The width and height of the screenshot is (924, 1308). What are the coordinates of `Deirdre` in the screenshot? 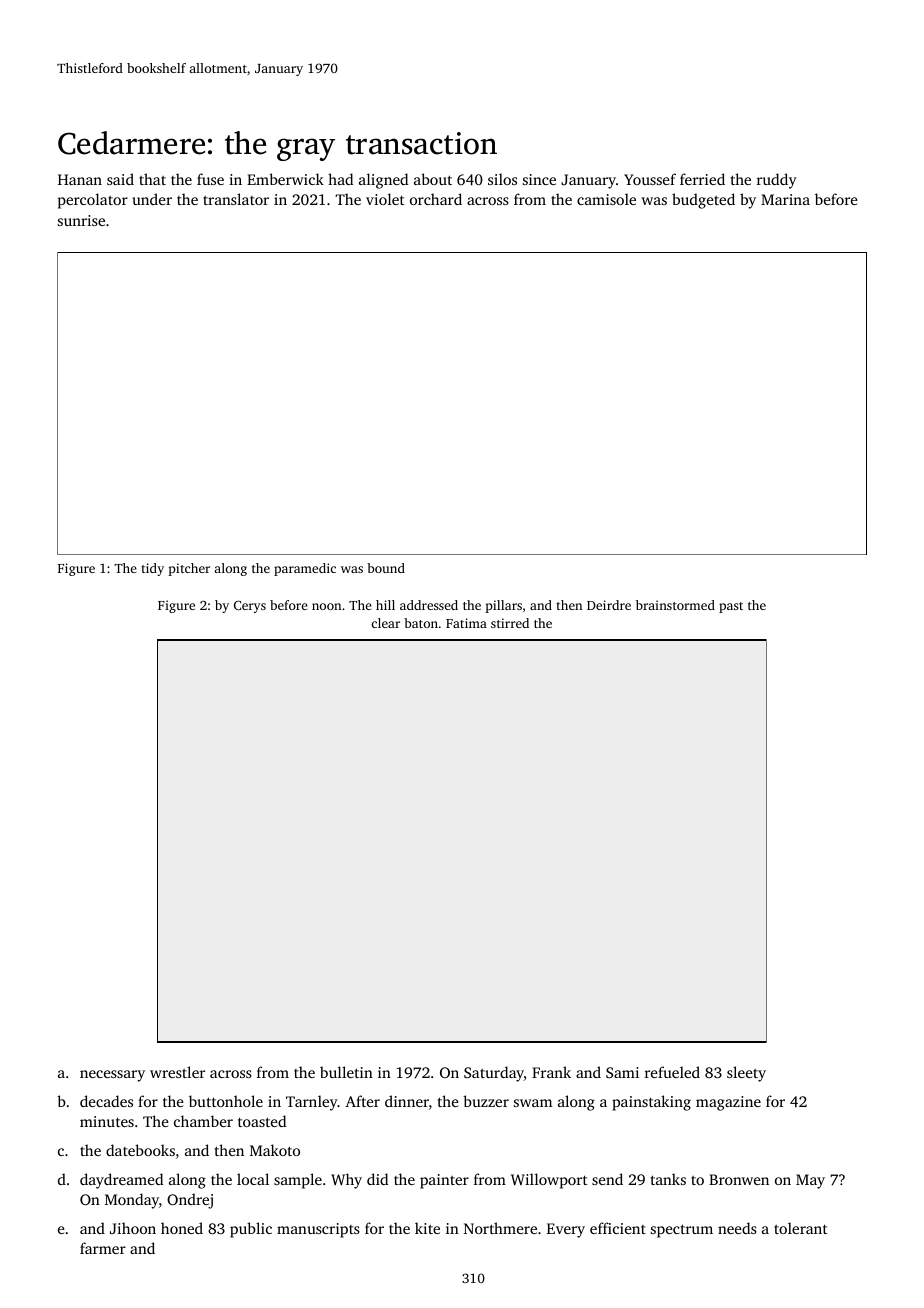 It's located at (609, 605).
